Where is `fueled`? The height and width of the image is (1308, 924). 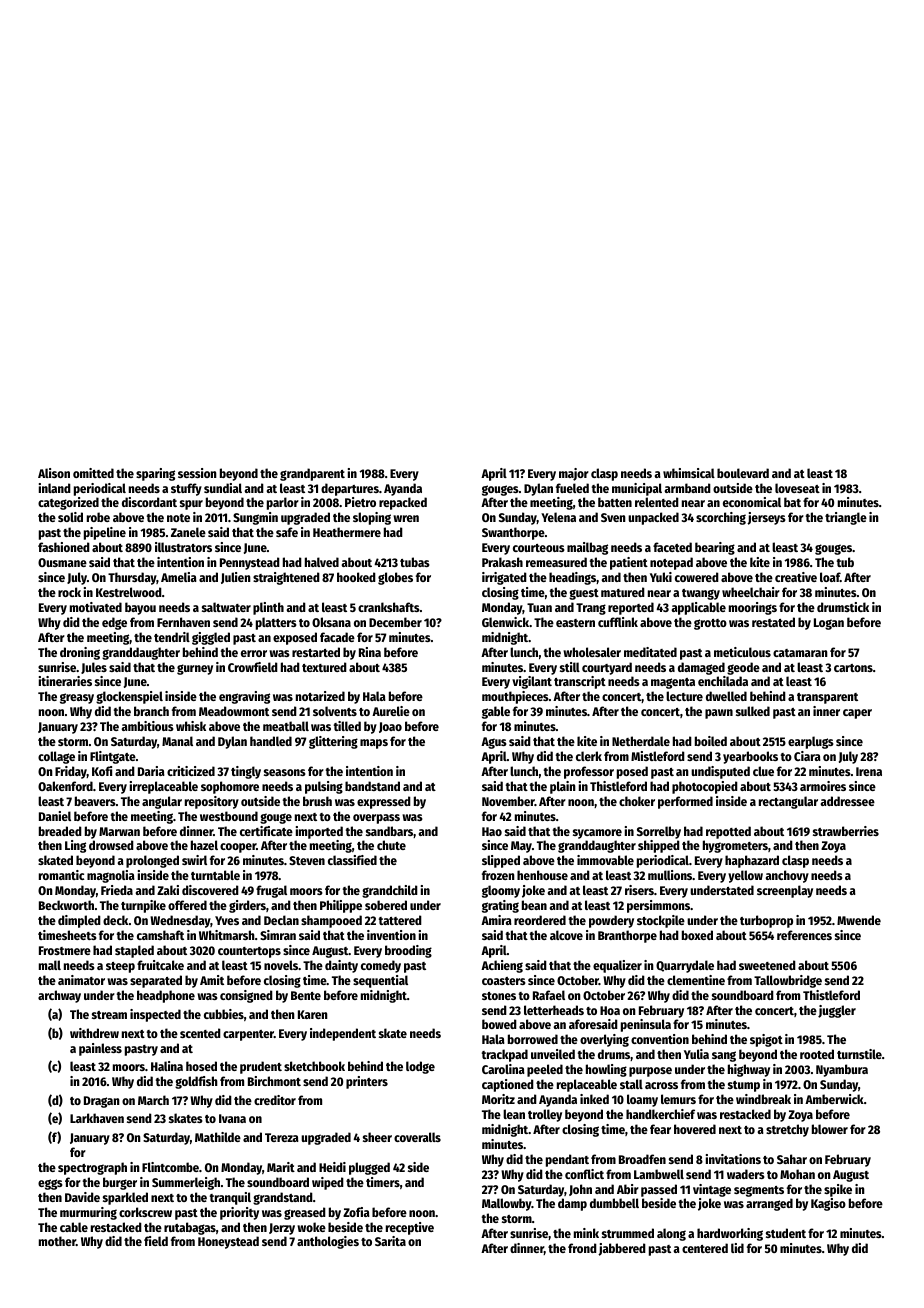 fueled is located at coordinates (572, 488).
